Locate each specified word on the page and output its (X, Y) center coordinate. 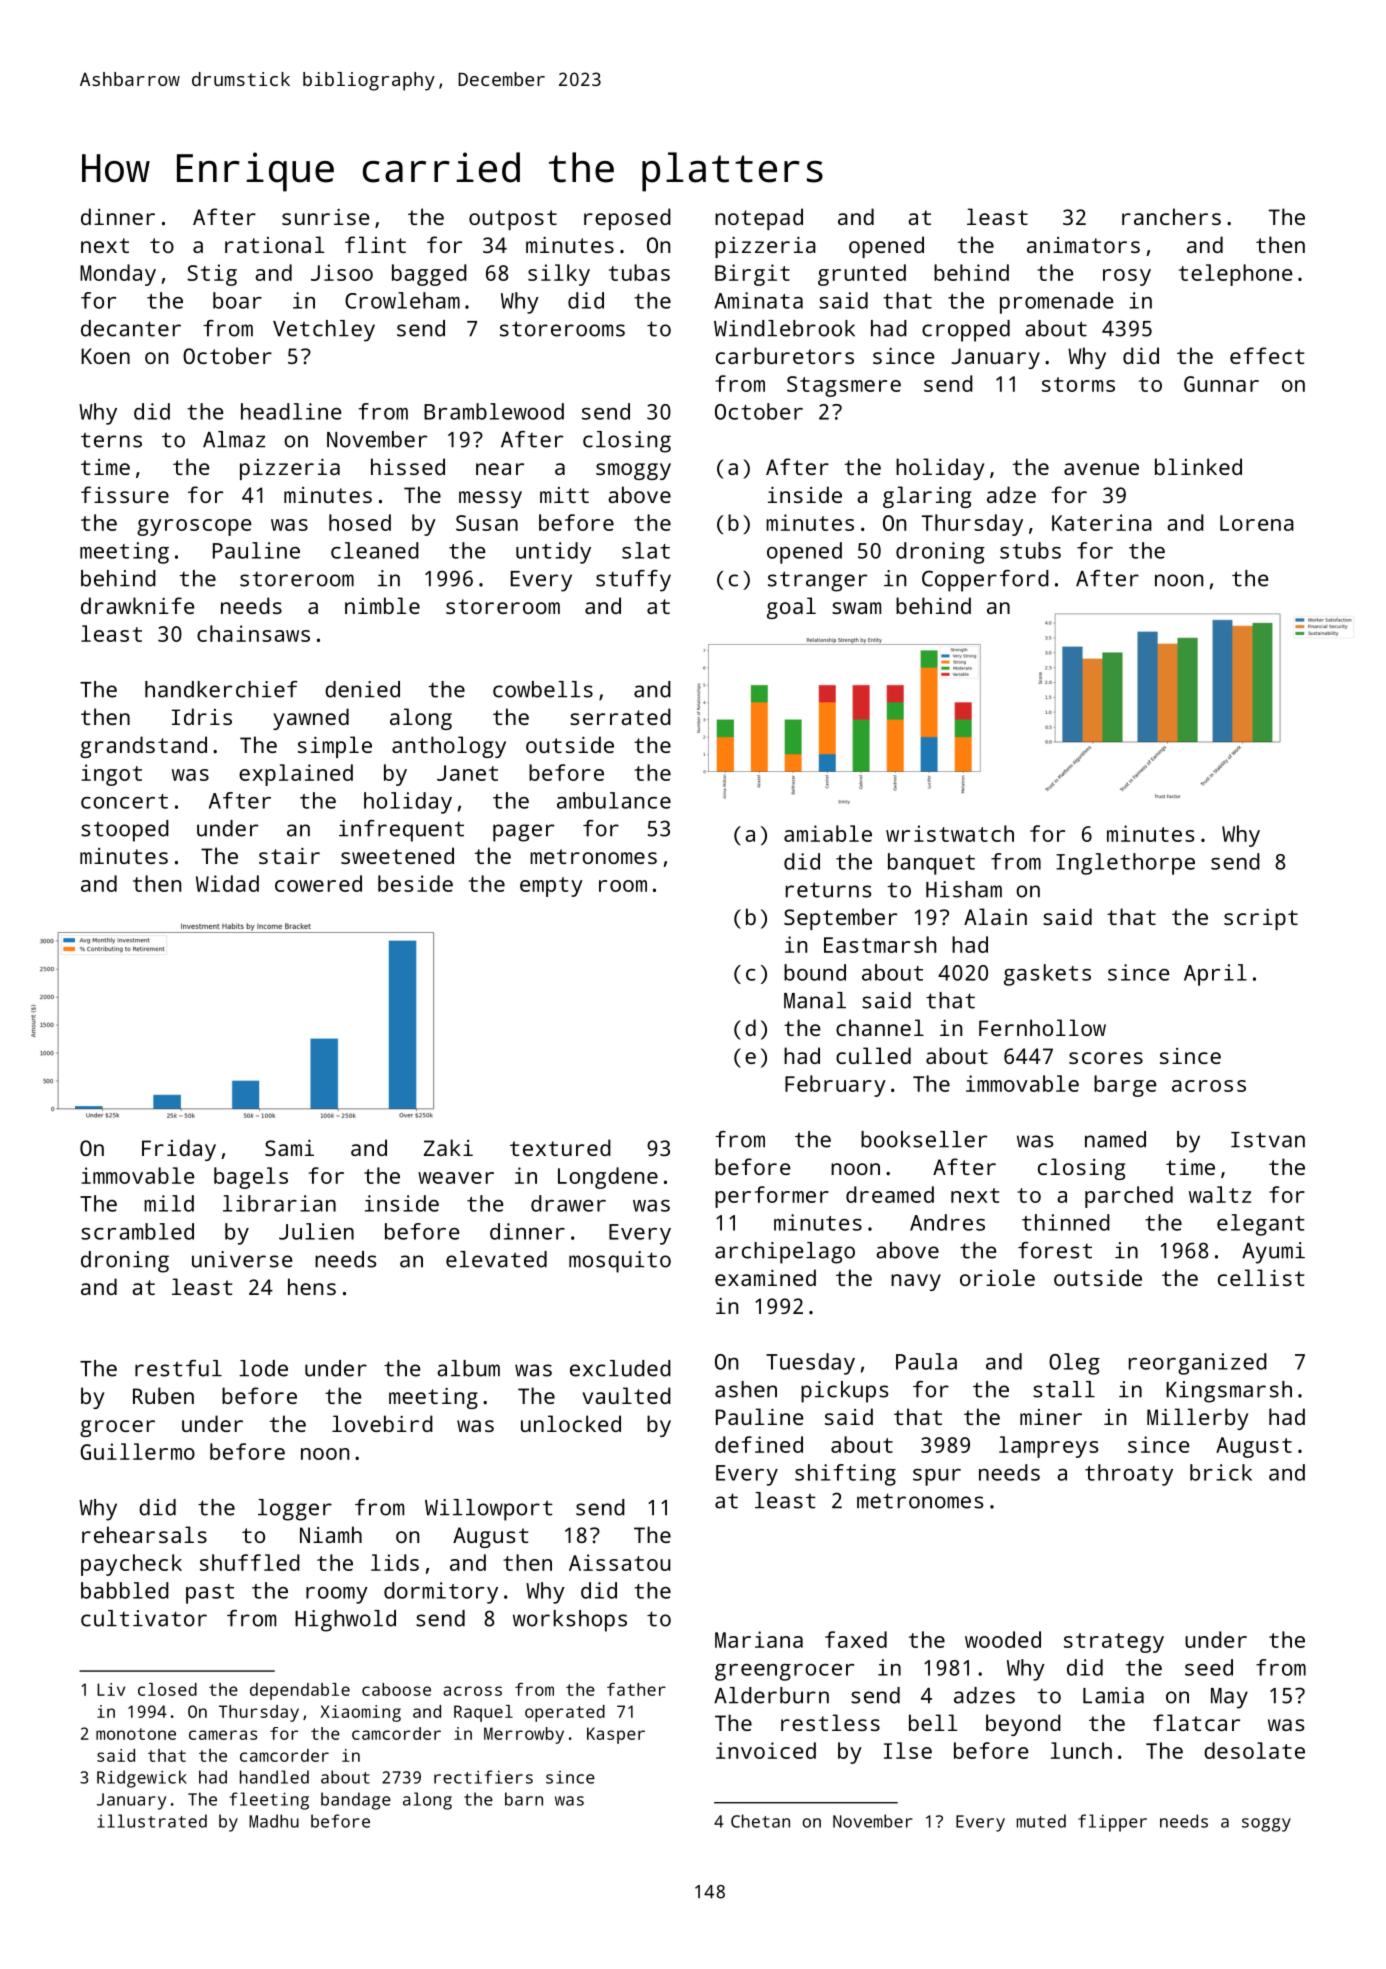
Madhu (274, 1821)
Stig (212, 275)
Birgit (752, 275)
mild (169, 1203)
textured (560, 1147)
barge (1125, 1086)
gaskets (1047, 975)
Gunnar (1221, 384)
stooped (125, 831)
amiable (828, 833)
